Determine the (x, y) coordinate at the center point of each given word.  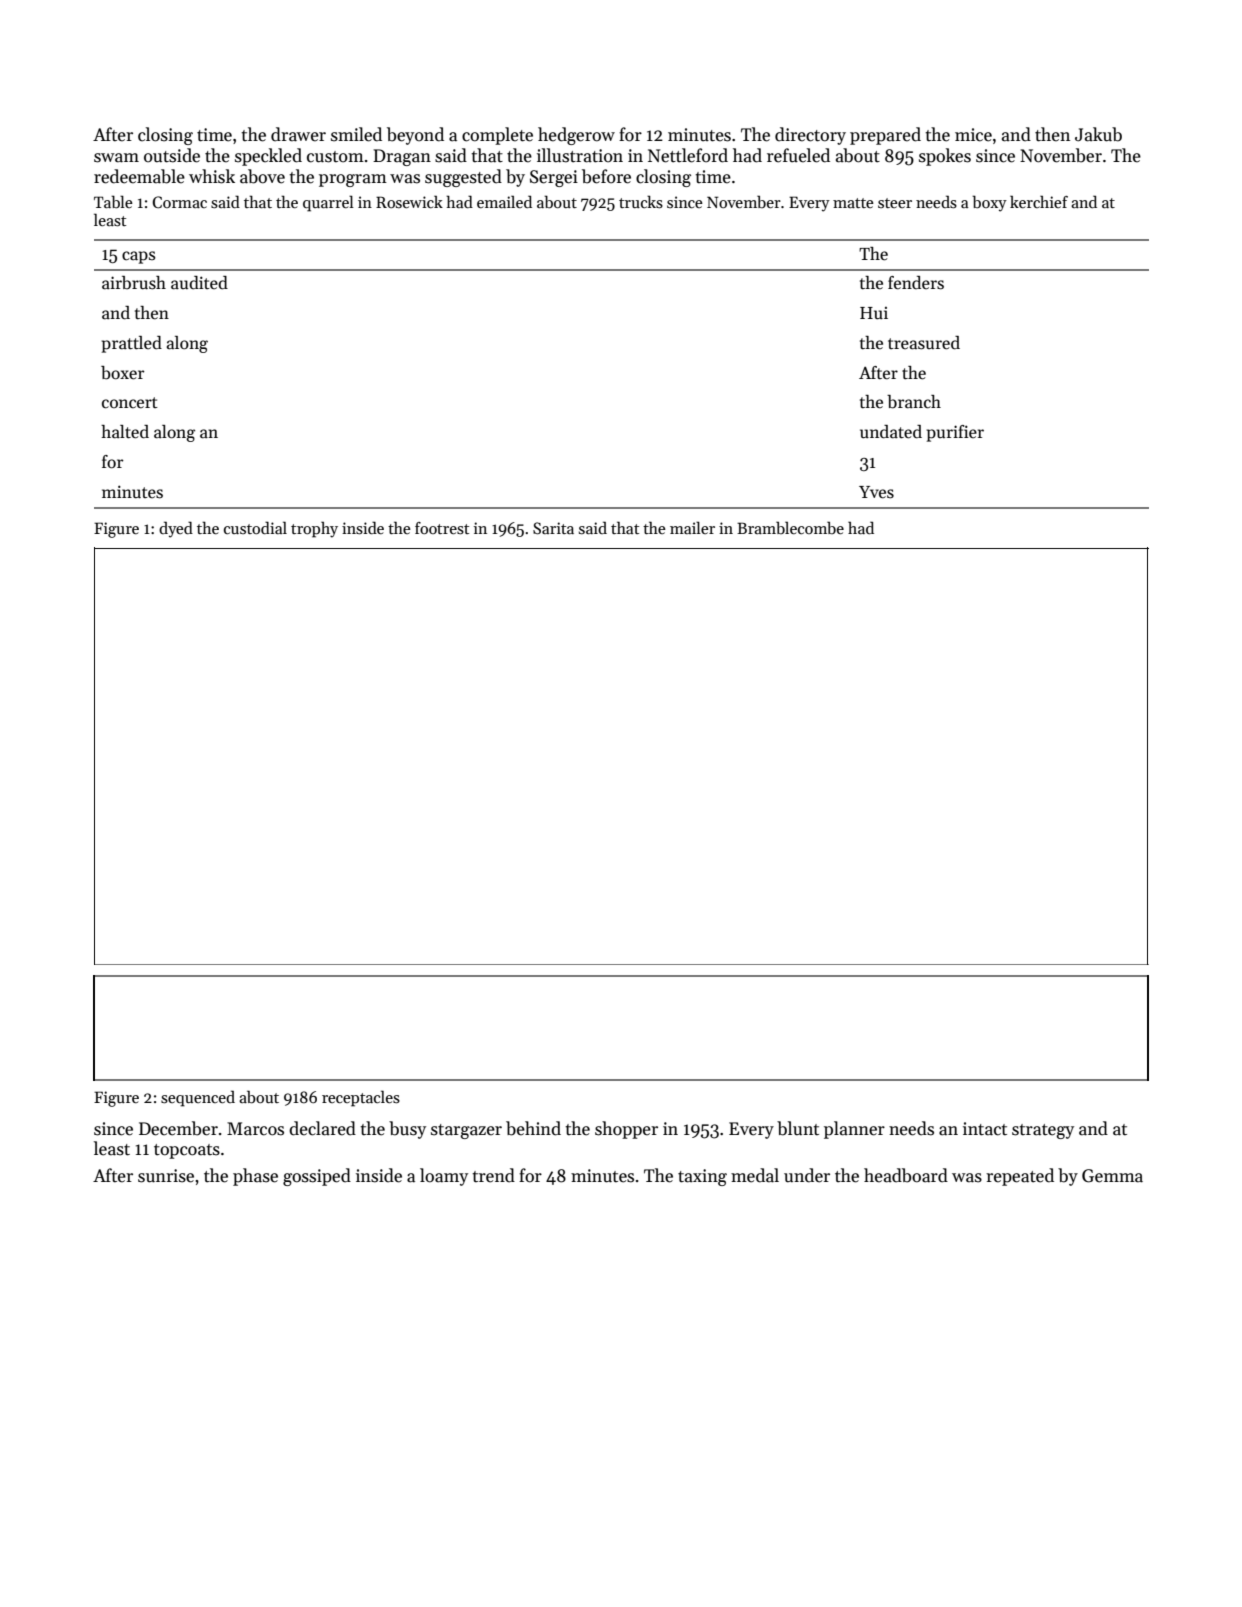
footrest (442, 528)
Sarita (553, 528)
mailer (692, 527)
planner (854, 1130)
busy (407, 1130)
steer (895, 203)
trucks (641, 202)
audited (199, 283)
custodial (255, 527)
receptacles (361, 1098)
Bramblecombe (790, 527)
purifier (955, 433)
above (262, 176)
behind (533, 1128)
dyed (176, 529)
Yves (876, 492)
